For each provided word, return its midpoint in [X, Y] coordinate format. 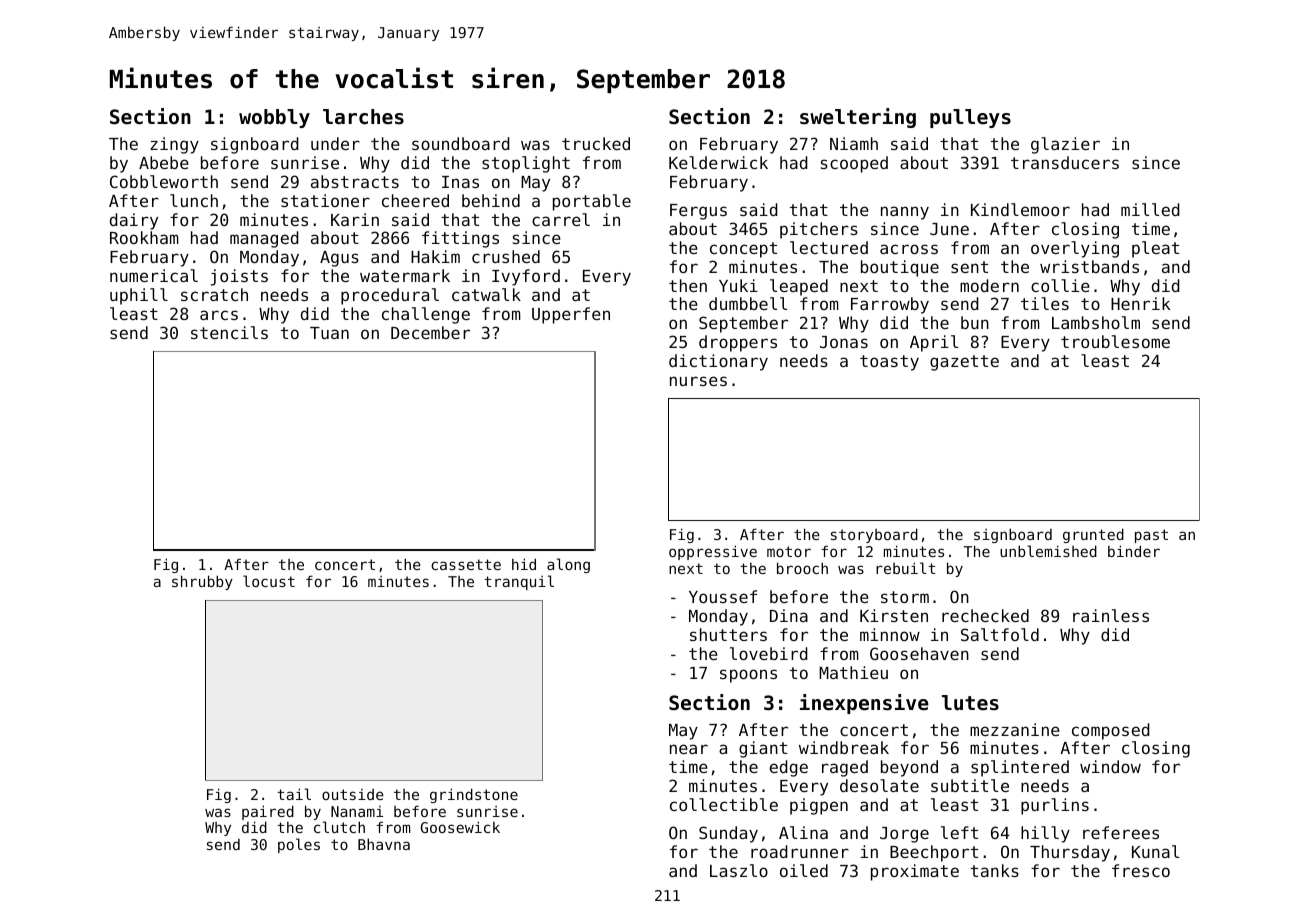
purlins [1055, 806]
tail [294, 794]
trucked [596, 143]
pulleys [970, 118]
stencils [229, 332]
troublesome [1115, 341]
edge [789, 768]
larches [363, 117]
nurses [698, 381]
